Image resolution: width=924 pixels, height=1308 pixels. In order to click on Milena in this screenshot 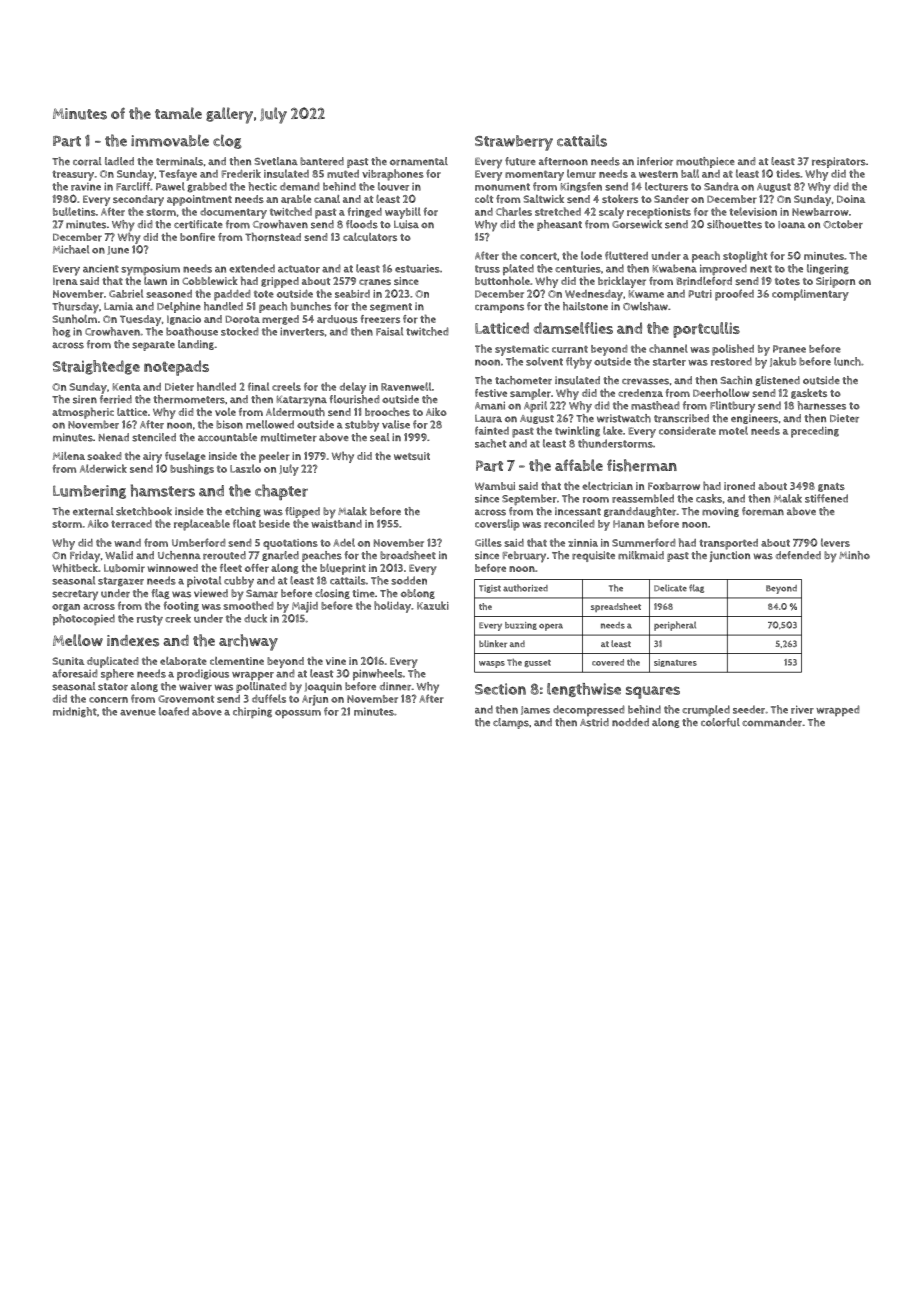, I will do `click(69, 456)`.
